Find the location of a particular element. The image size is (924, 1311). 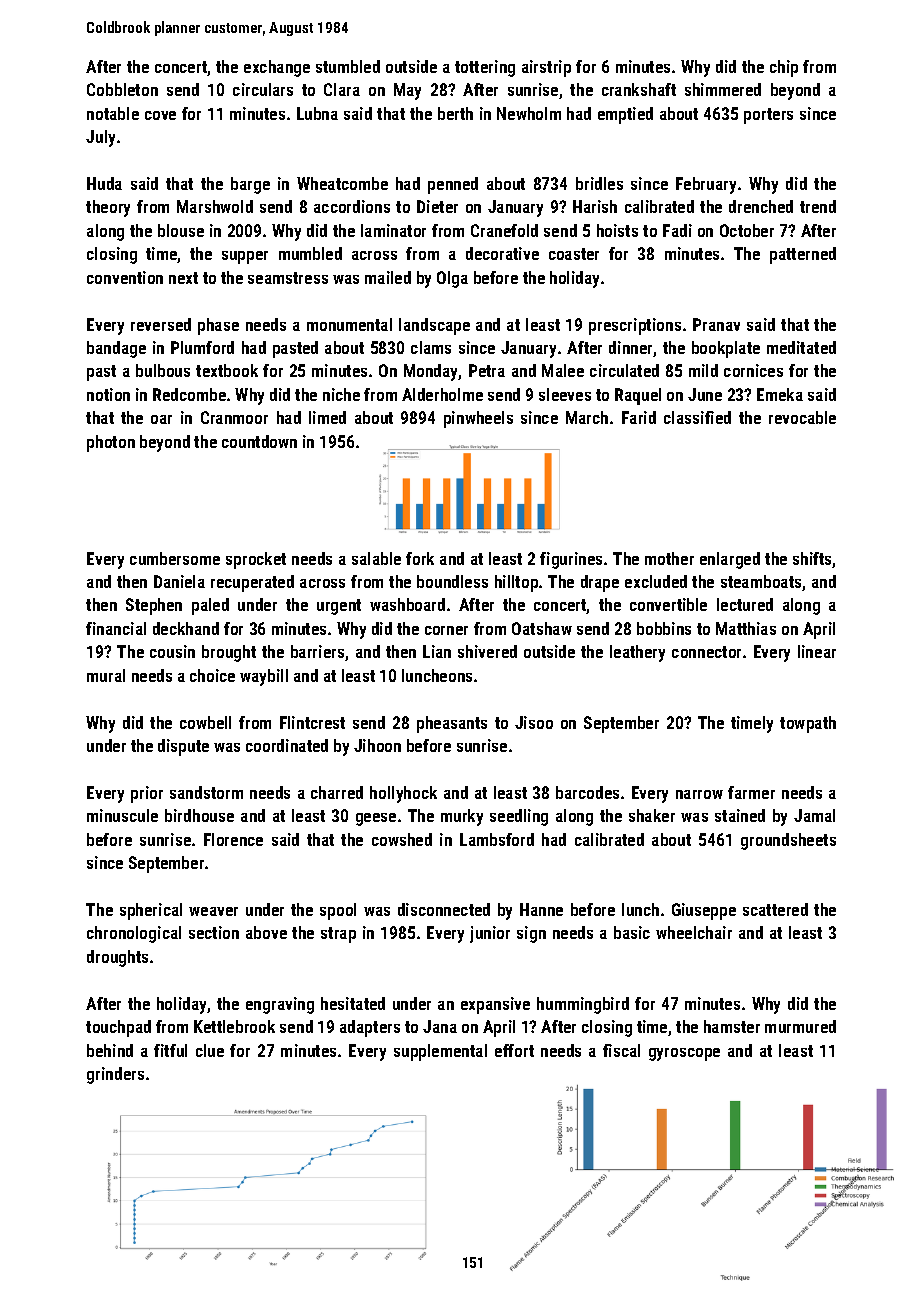

countdown is located at coordinates (259, 441).
